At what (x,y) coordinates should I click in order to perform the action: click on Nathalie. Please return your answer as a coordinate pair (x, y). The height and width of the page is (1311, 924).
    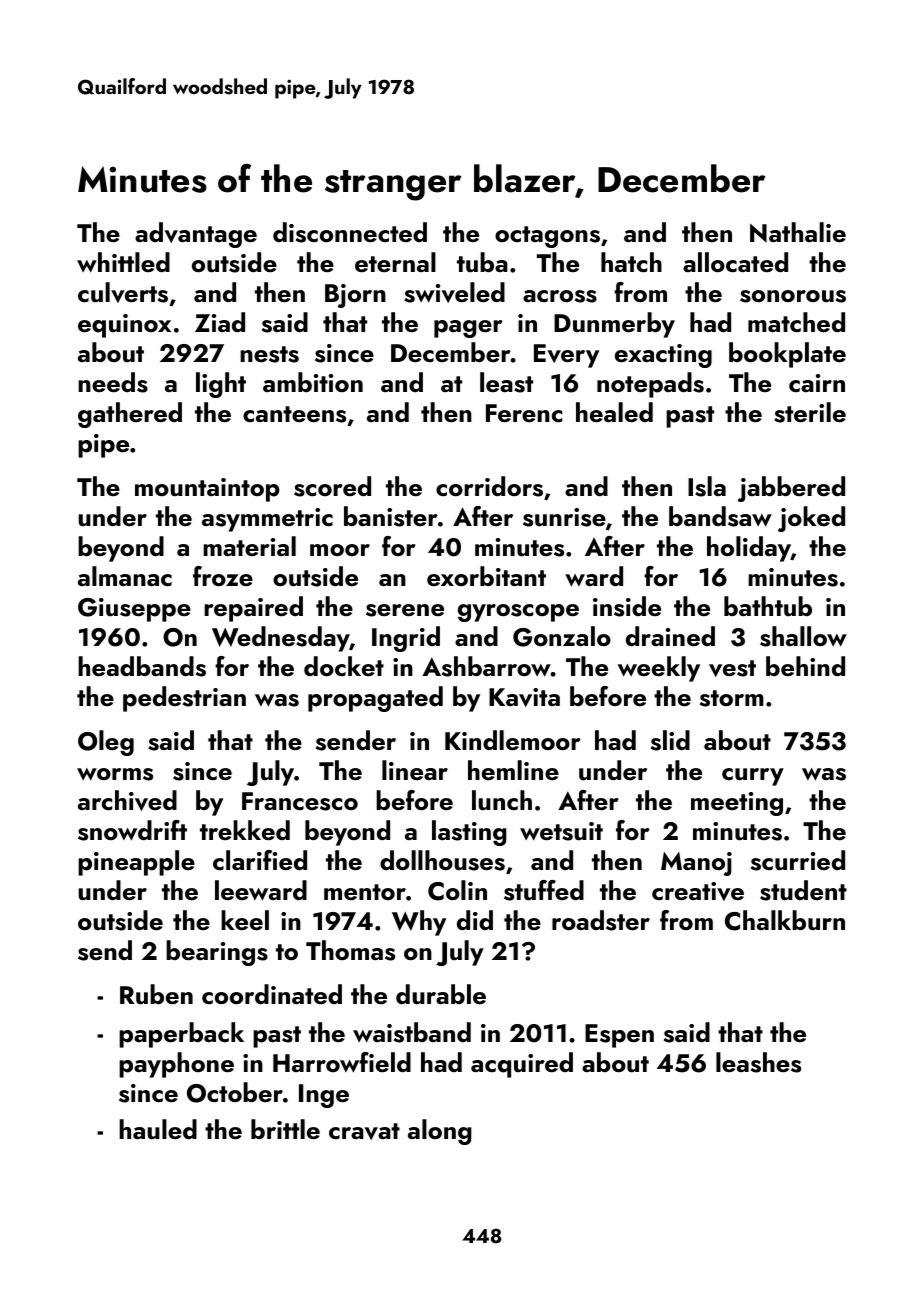
    Looking at the image, I should click on (798, 232).
